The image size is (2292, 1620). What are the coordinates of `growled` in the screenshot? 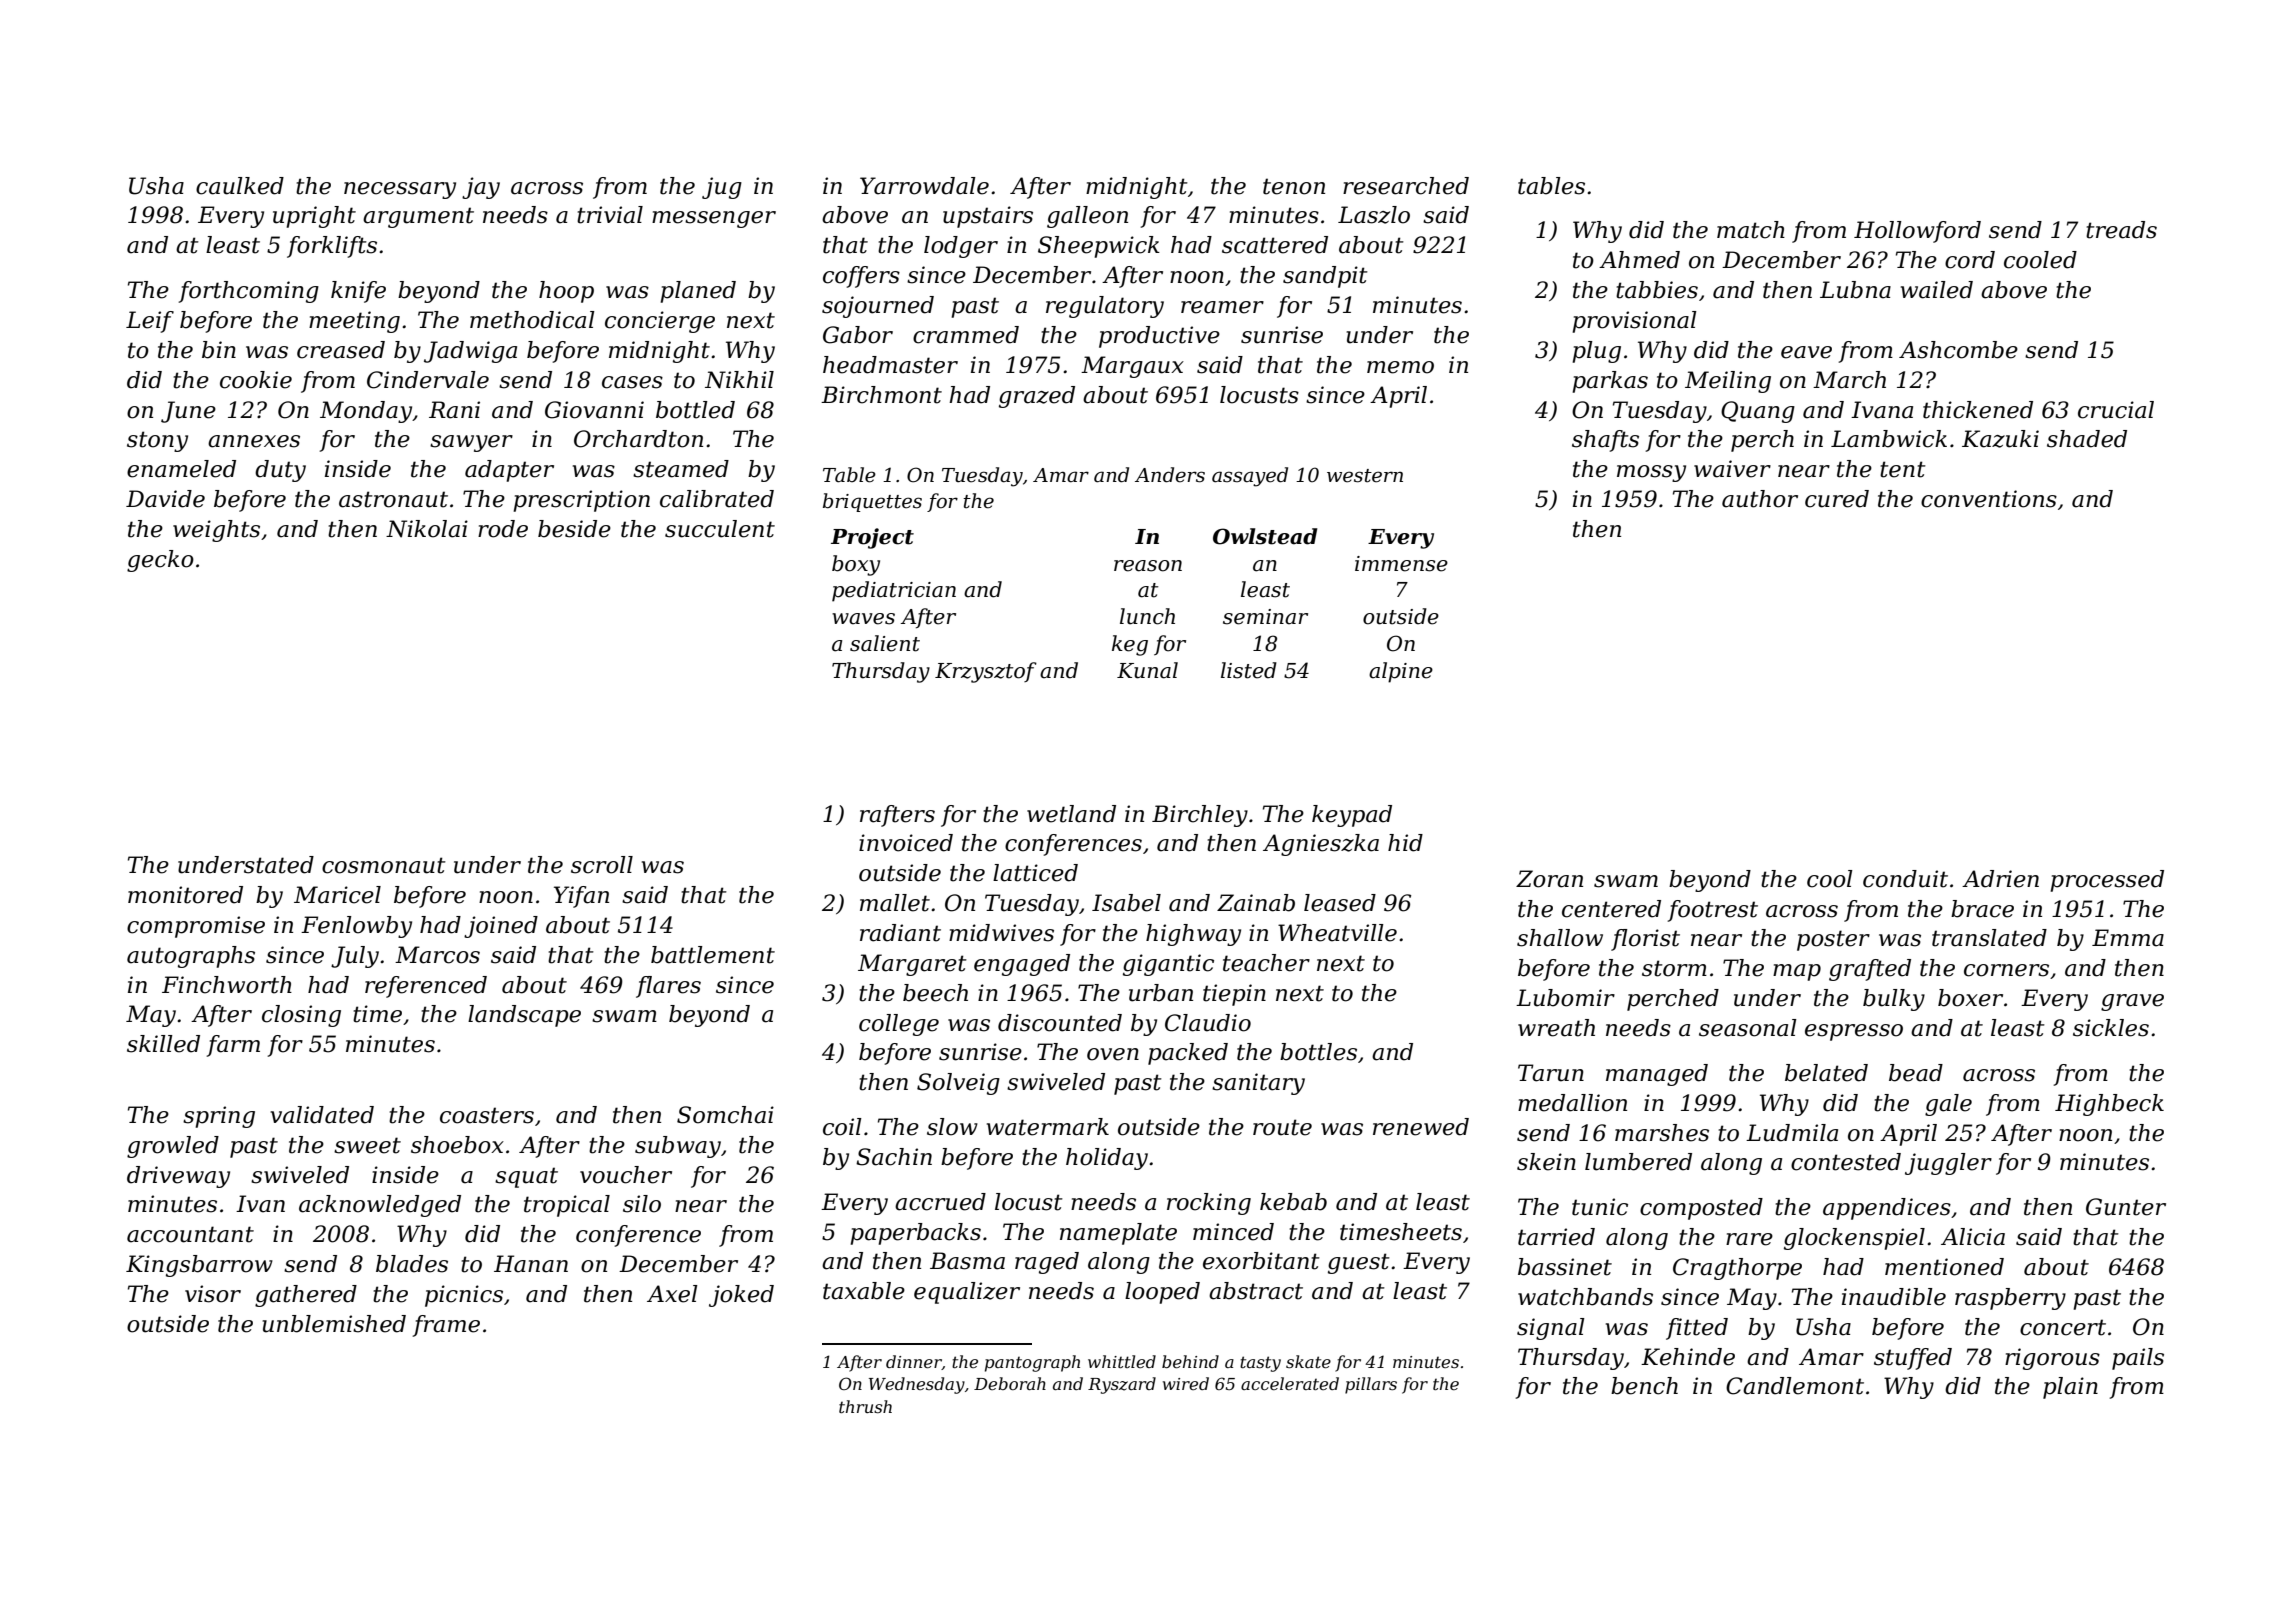 It's located at (173, 1147).
